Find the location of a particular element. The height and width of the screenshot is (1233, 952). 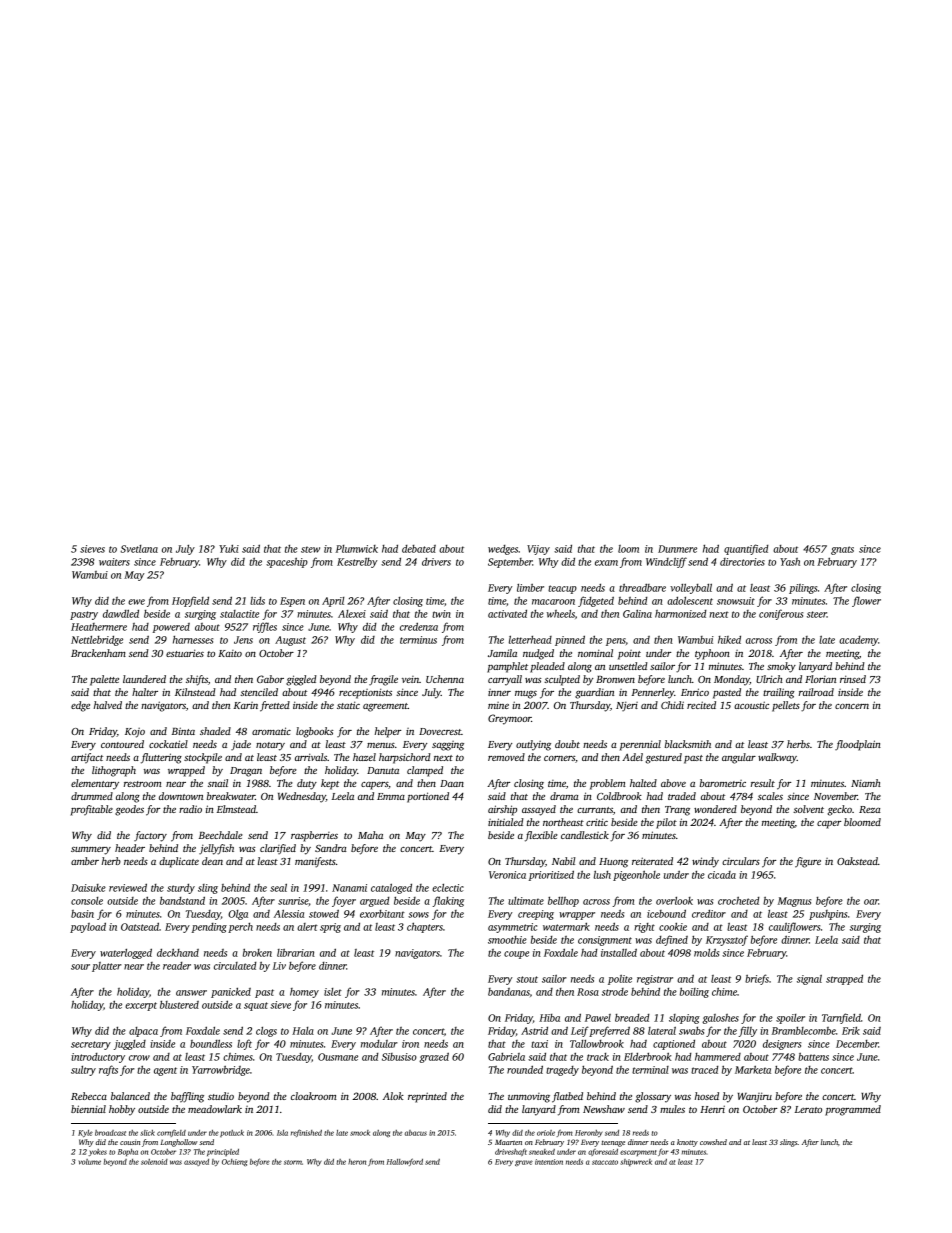

scales is located at coordinates (770, 796).
